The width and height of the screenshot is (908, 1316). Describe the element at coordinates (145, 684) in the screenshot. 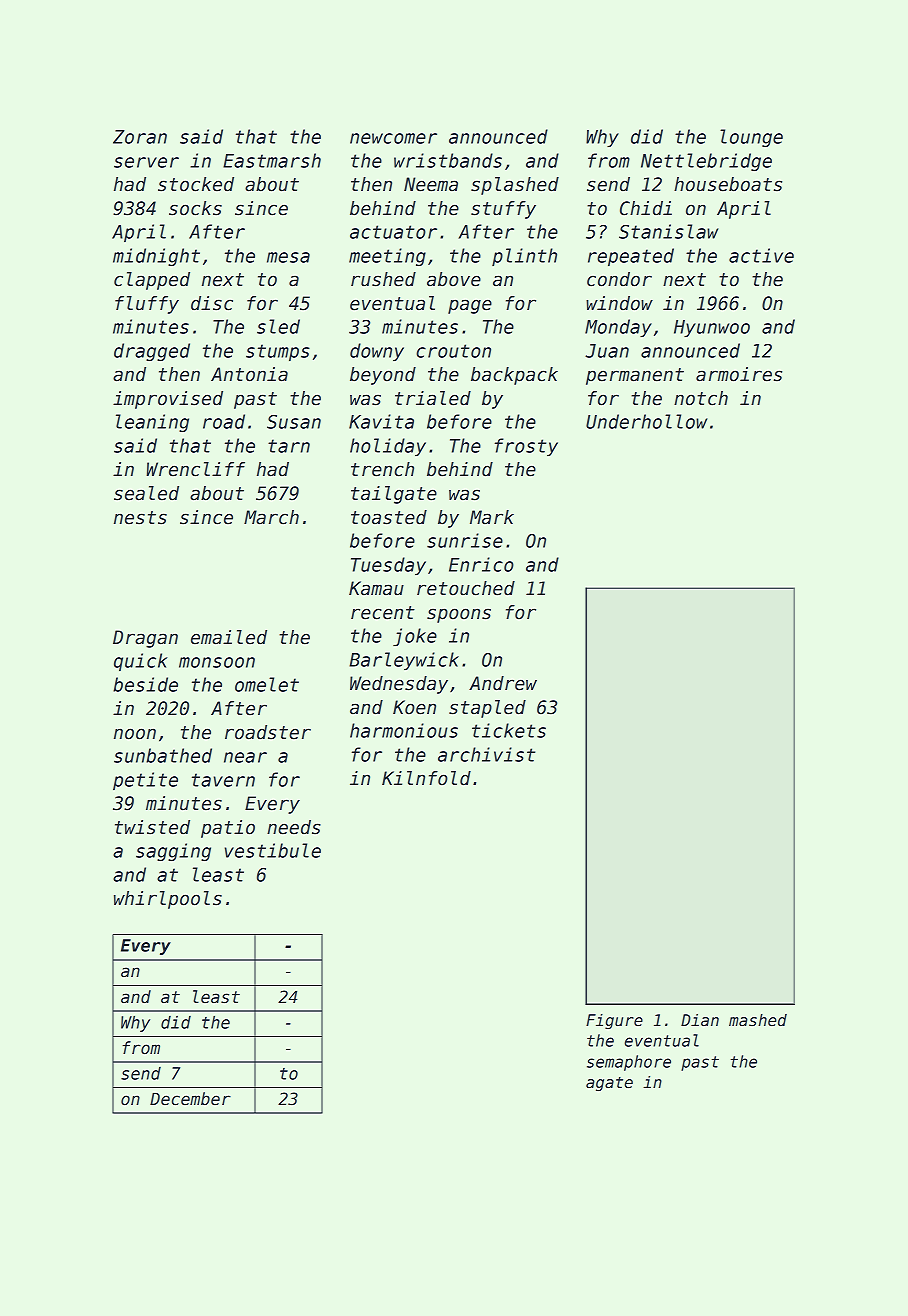

I see `beside` at that location.
